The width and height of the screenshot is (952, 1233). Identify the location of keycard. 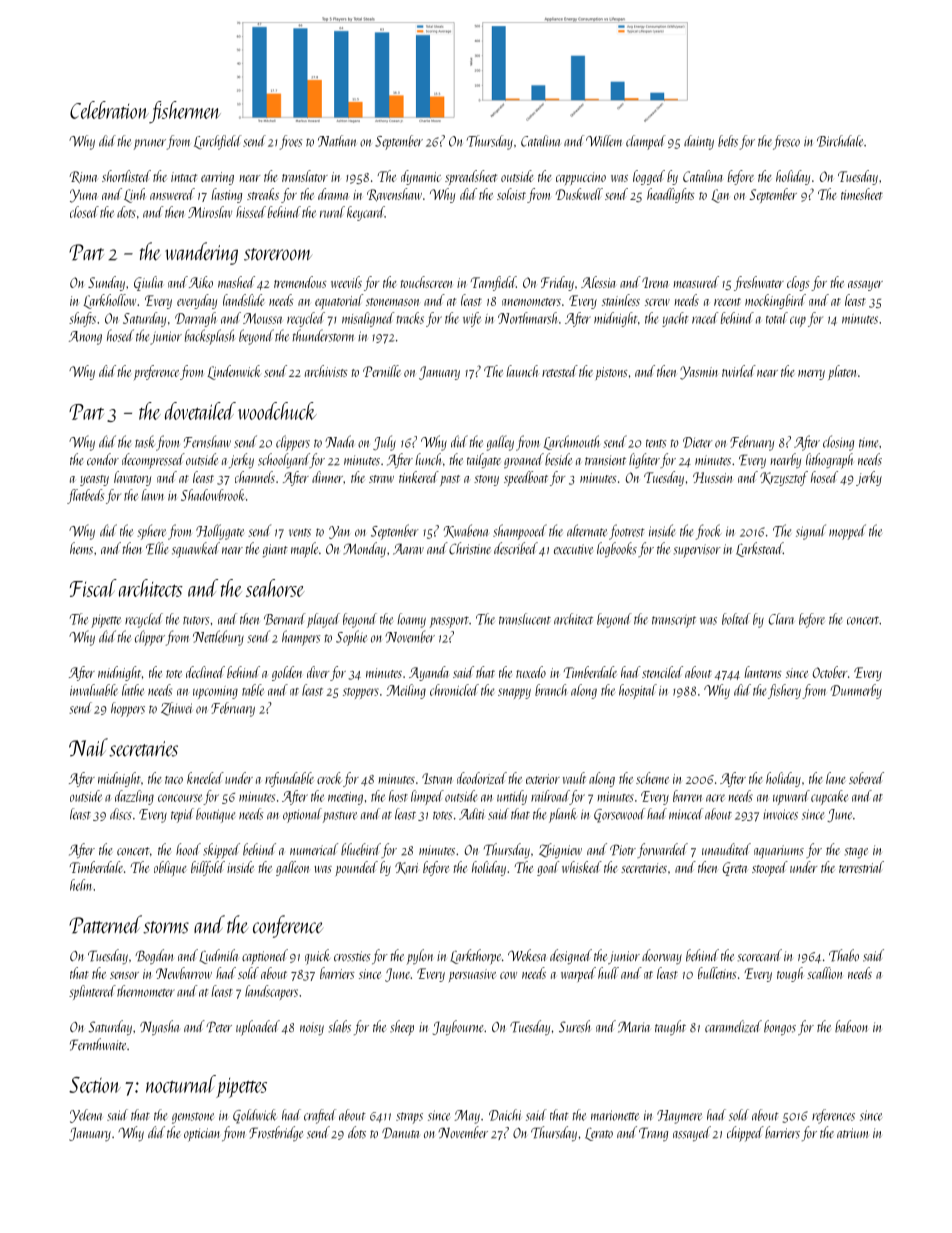
(366, 213).
